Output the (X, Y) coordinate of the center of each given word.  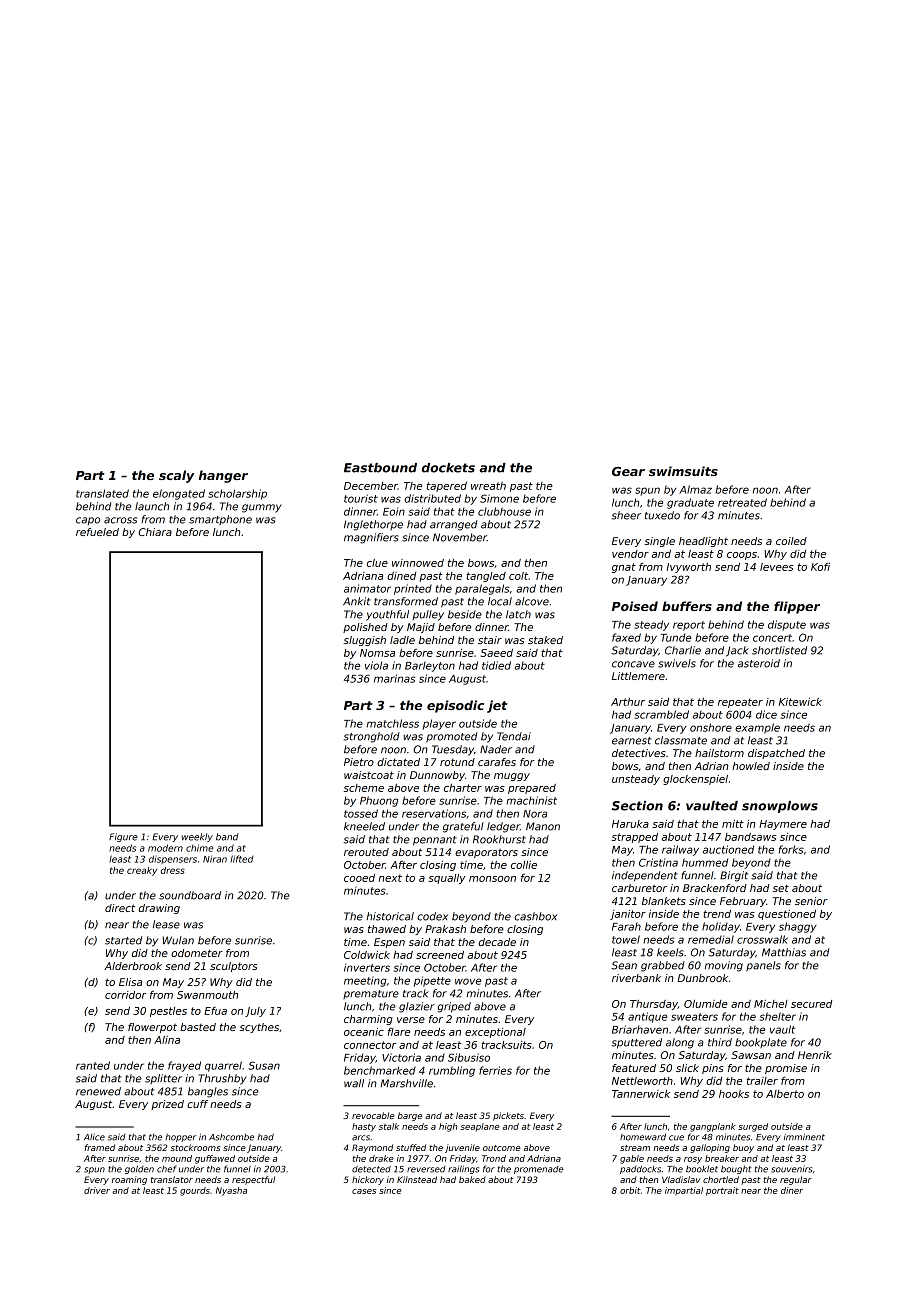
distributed (432, 498)
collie (524, 865)
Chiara (155, 532)
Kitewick (800, 702)
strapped (635, 838)
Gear (628, 471)
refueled (97, 532)
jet (497, 706)
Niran (215, 859)
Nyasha (231, 1191)
